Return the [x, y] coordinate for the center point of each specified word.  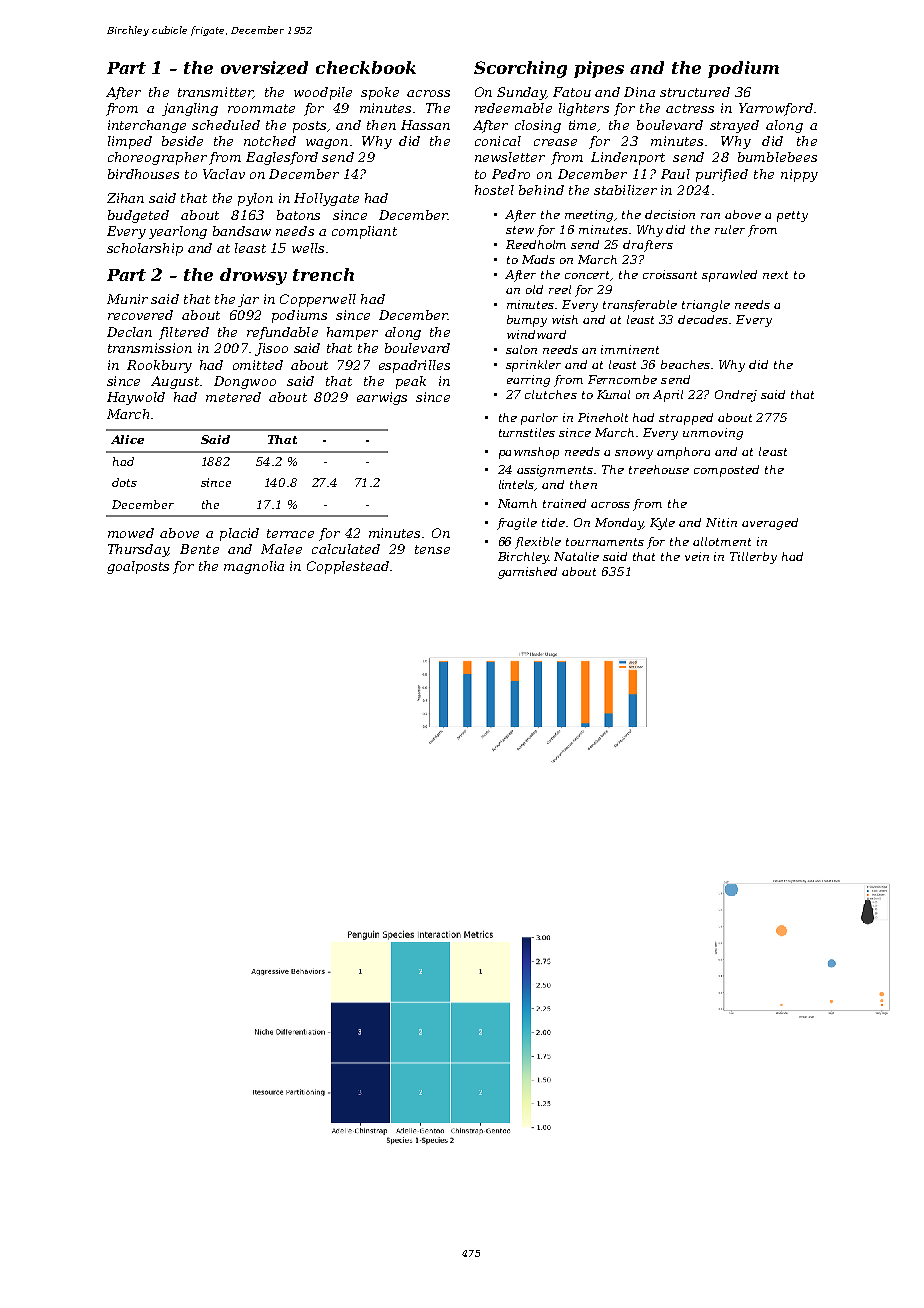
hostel [494, 190]
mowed [131, 533]
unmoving [713, 434]
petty [792, 216]
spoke [380, 93]
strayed [734, 126]
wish [565, 319]
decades [703, 319]
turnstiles [527, 432]
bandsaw [242, 231]
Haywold [136, 398]
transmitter [215, 93]
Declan [129, 332]
